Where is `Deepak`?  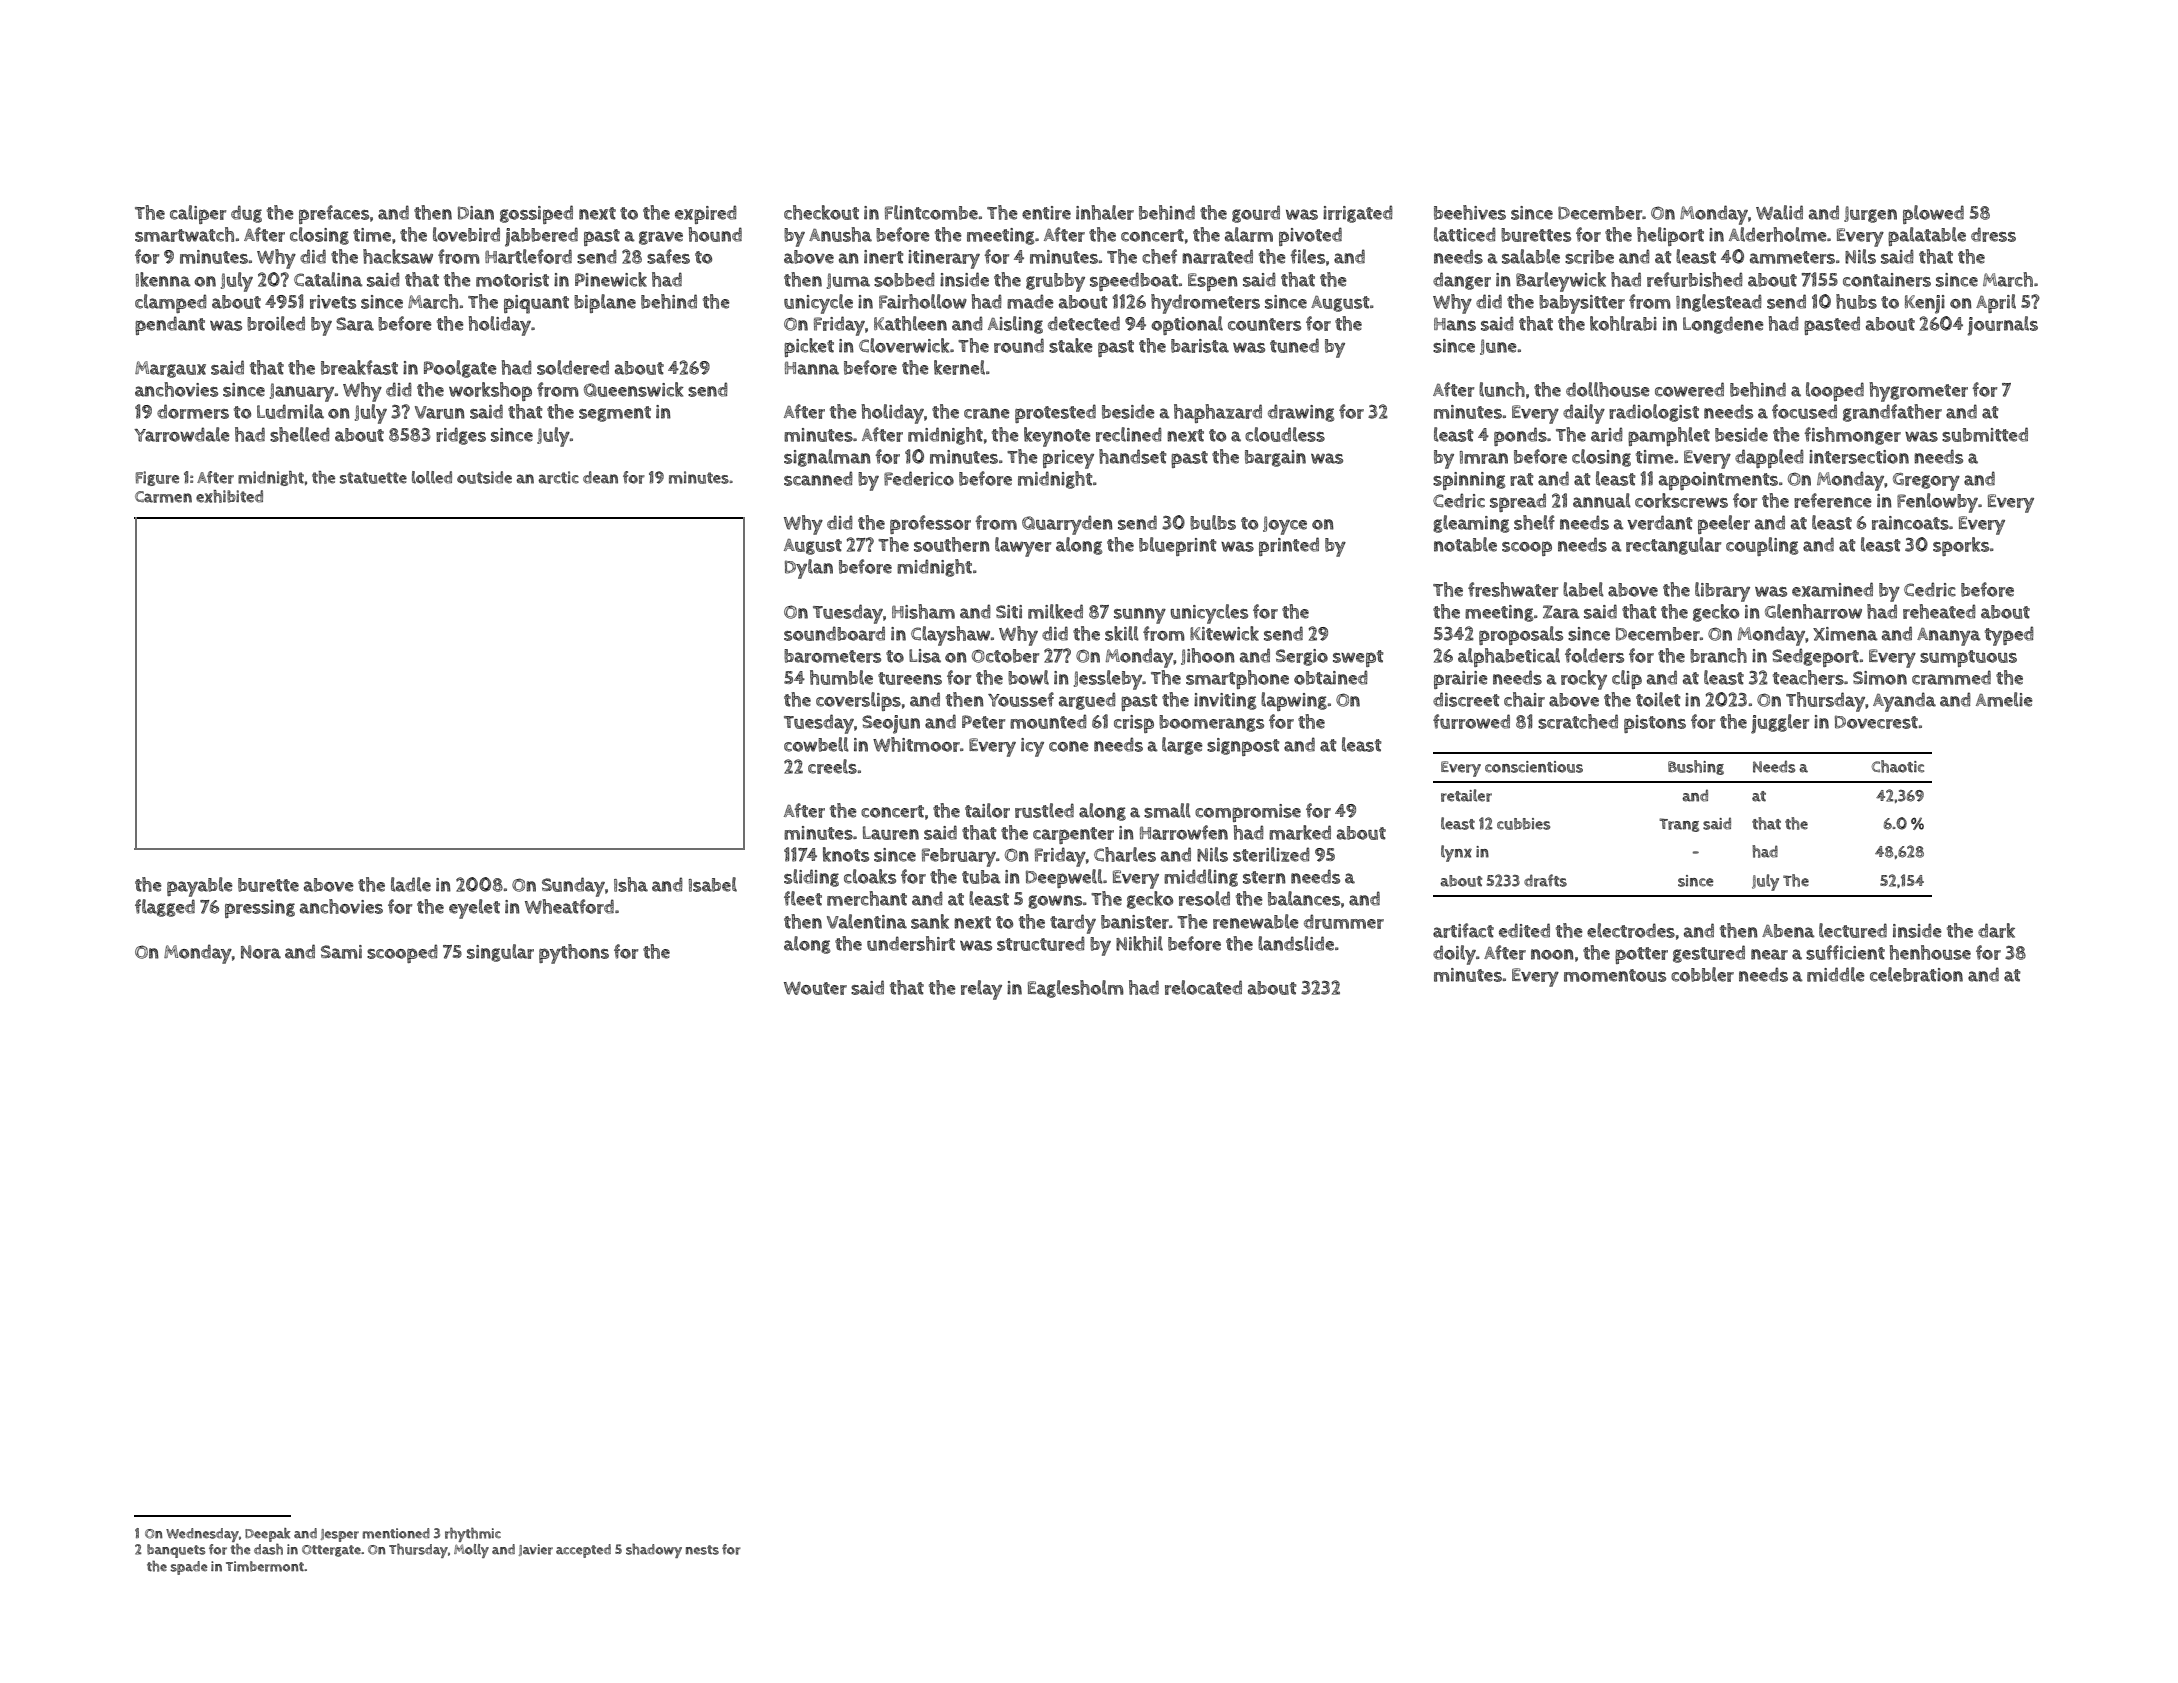
Deepak is located at coordinates (267, 1535).
